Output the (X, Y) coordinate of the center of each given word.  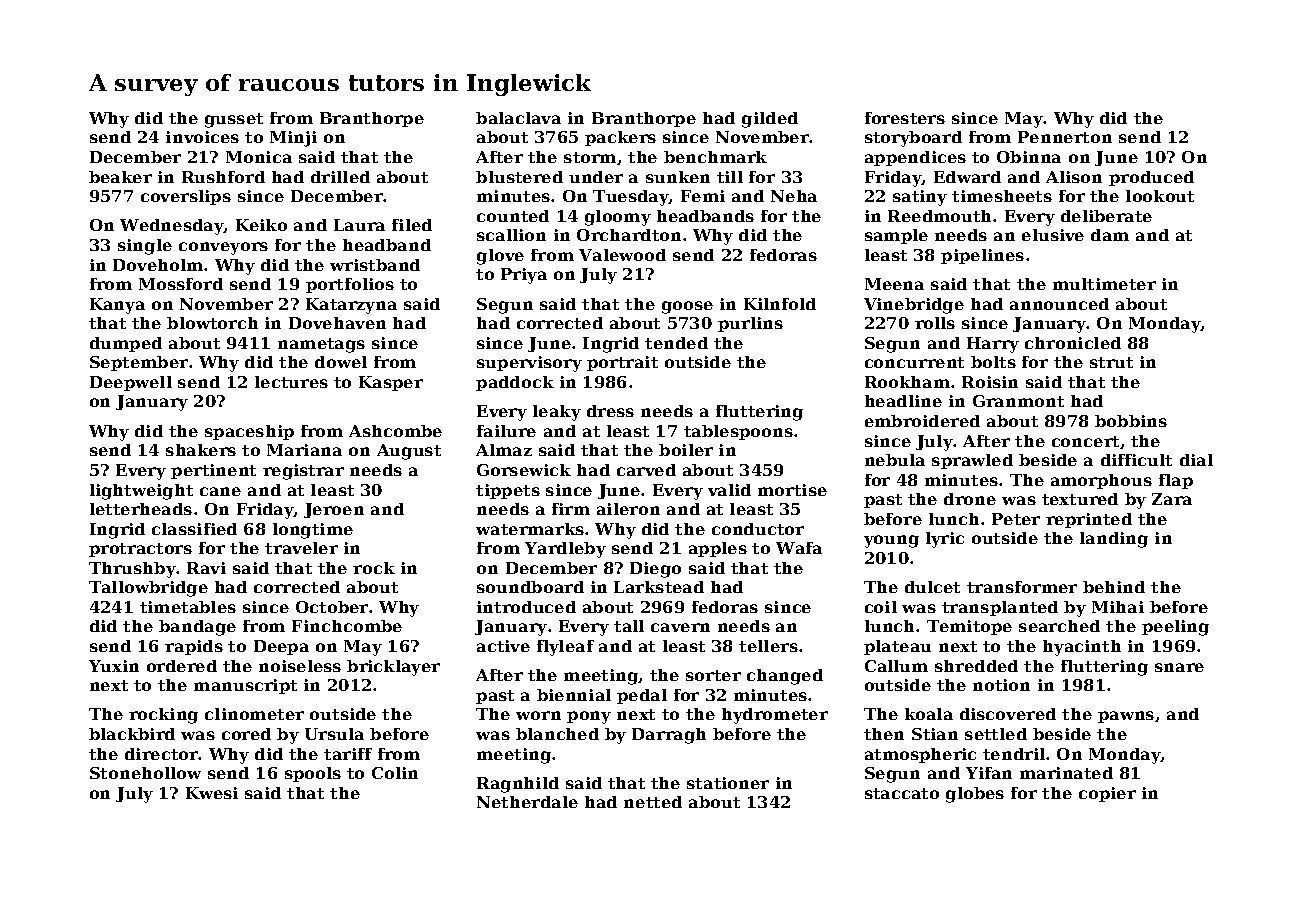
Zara (1172, 499)
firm (571, 509)
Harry (993, 345)
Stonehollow (145, 773)
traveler (301, 548)
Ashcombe (395, 431)
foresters (905, 118)
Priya (524, 276)
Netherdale (527, 802)
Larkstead (659, 587)
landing (1114, 540)
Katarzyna (351, 306)
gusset (234, 120)
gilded (770, 120)
